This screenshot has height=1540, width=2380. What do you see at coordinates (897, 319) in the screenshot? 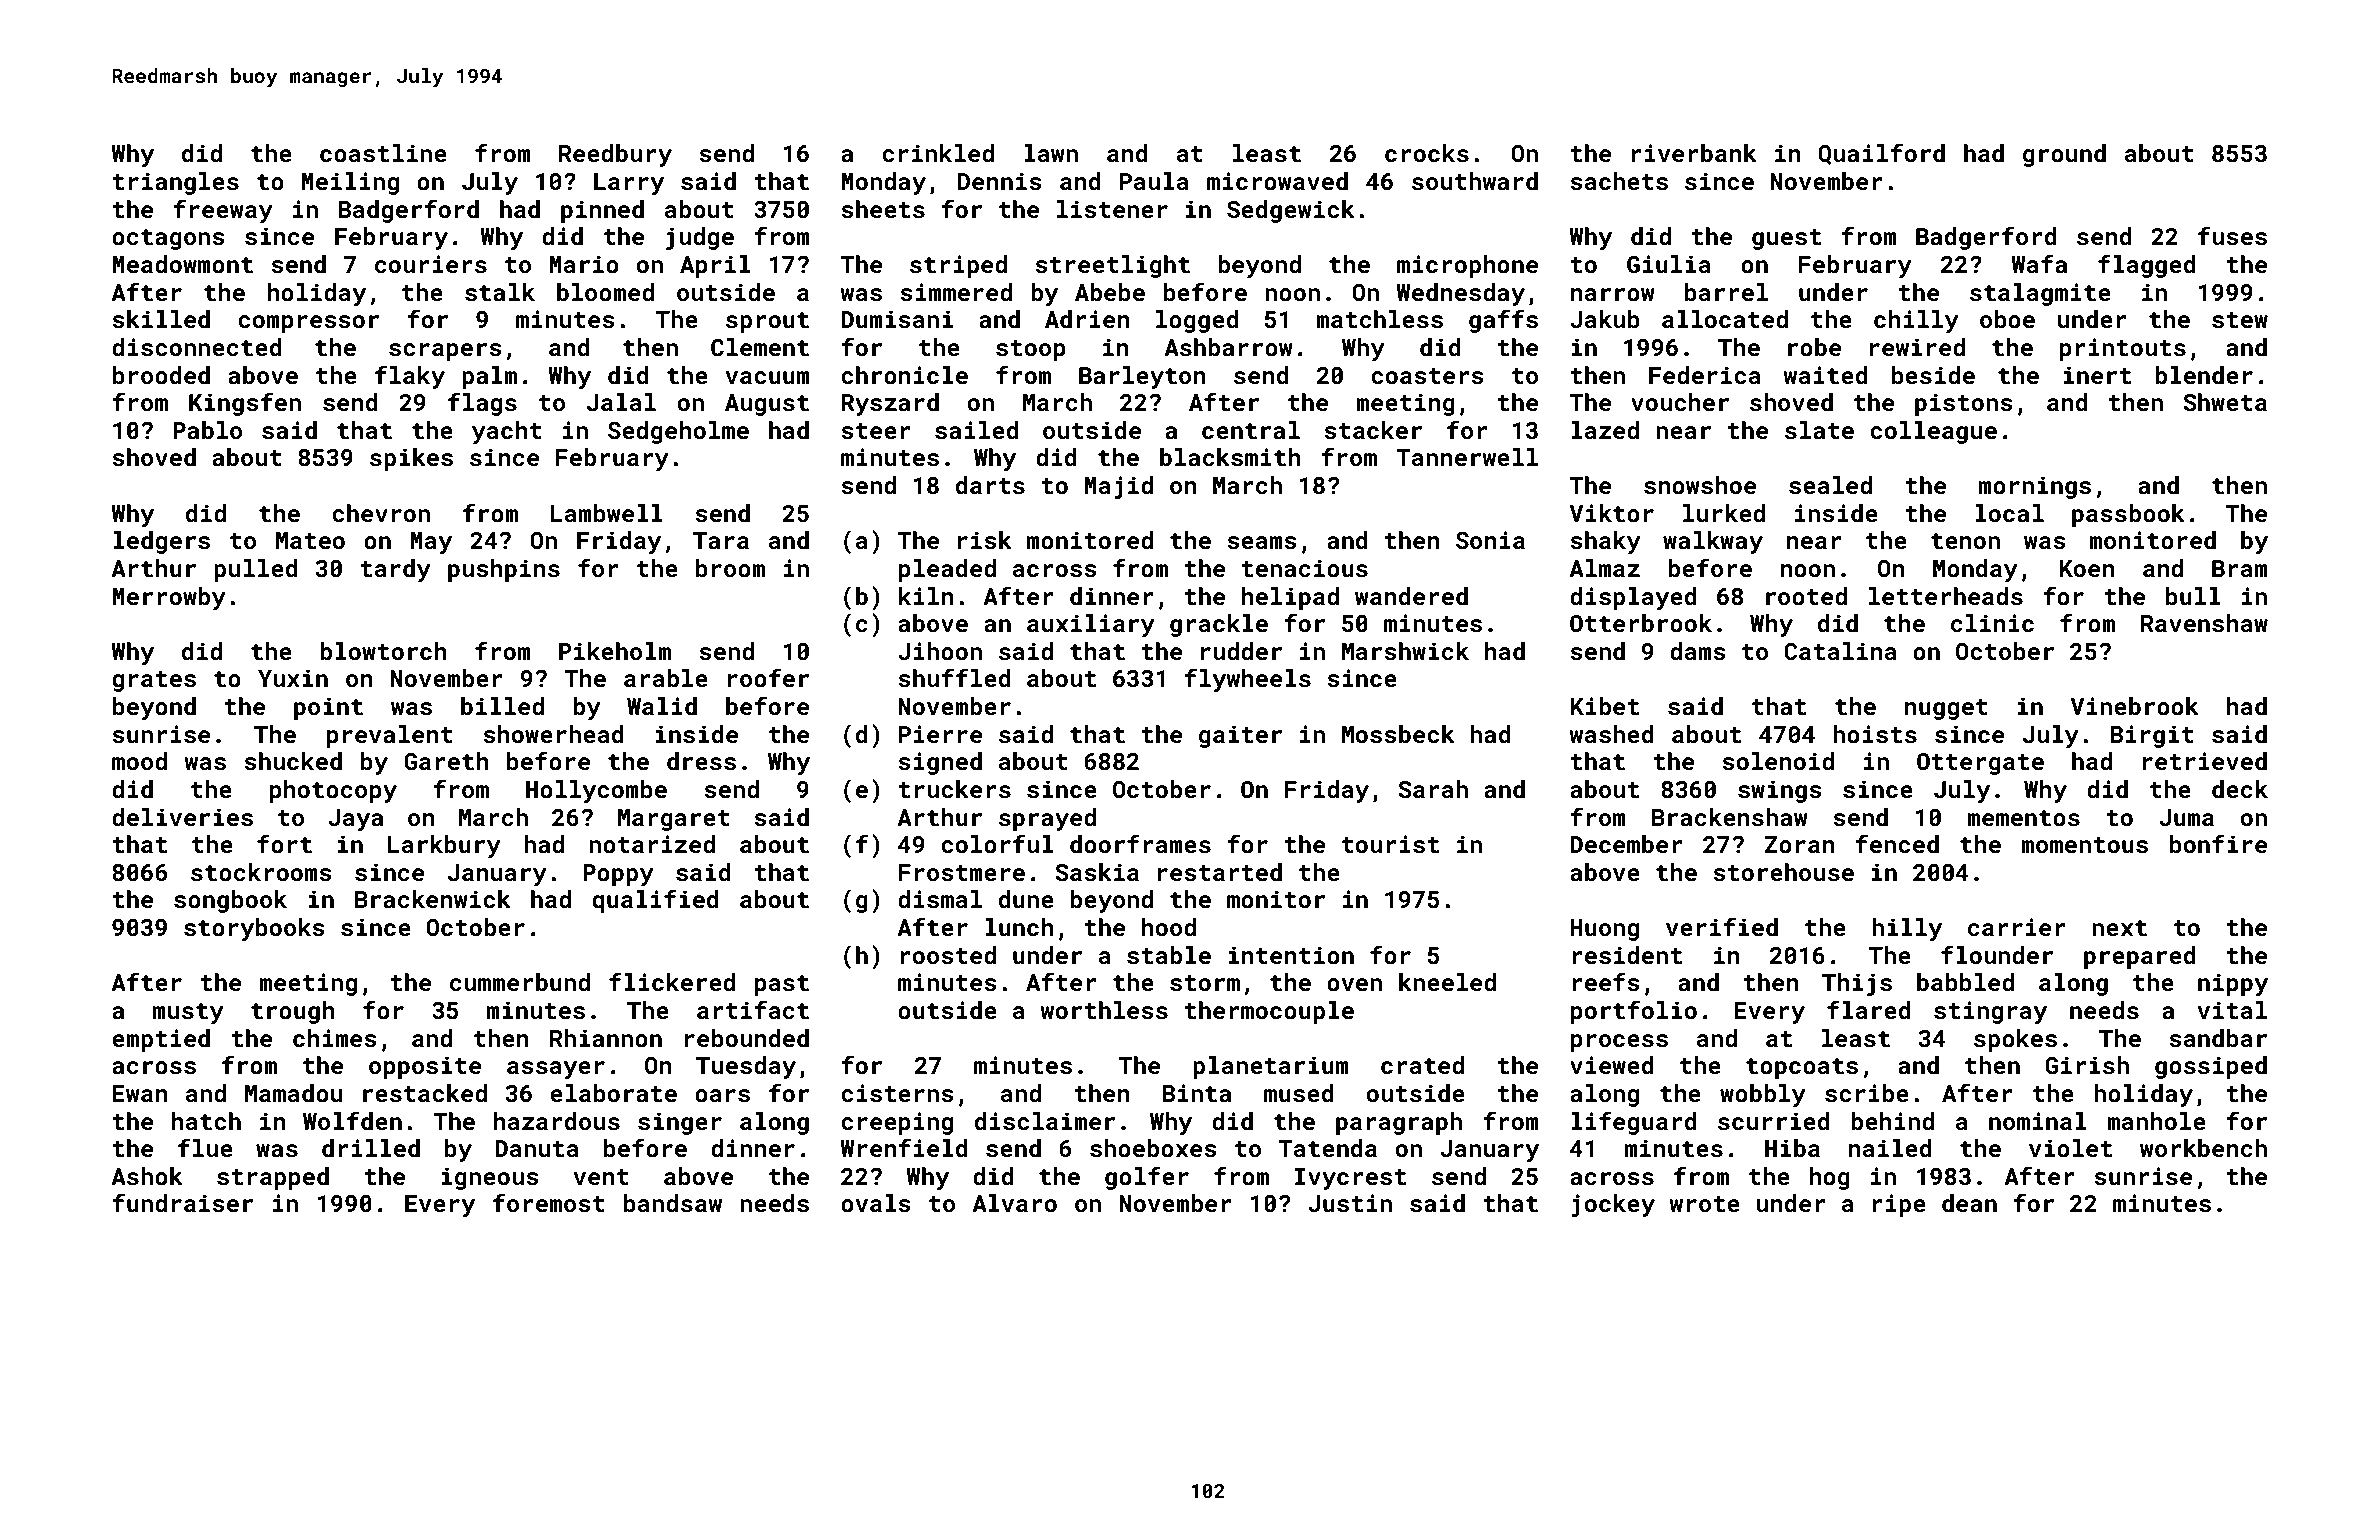
I see `Dumisani` at bounding box center [897, 319].
